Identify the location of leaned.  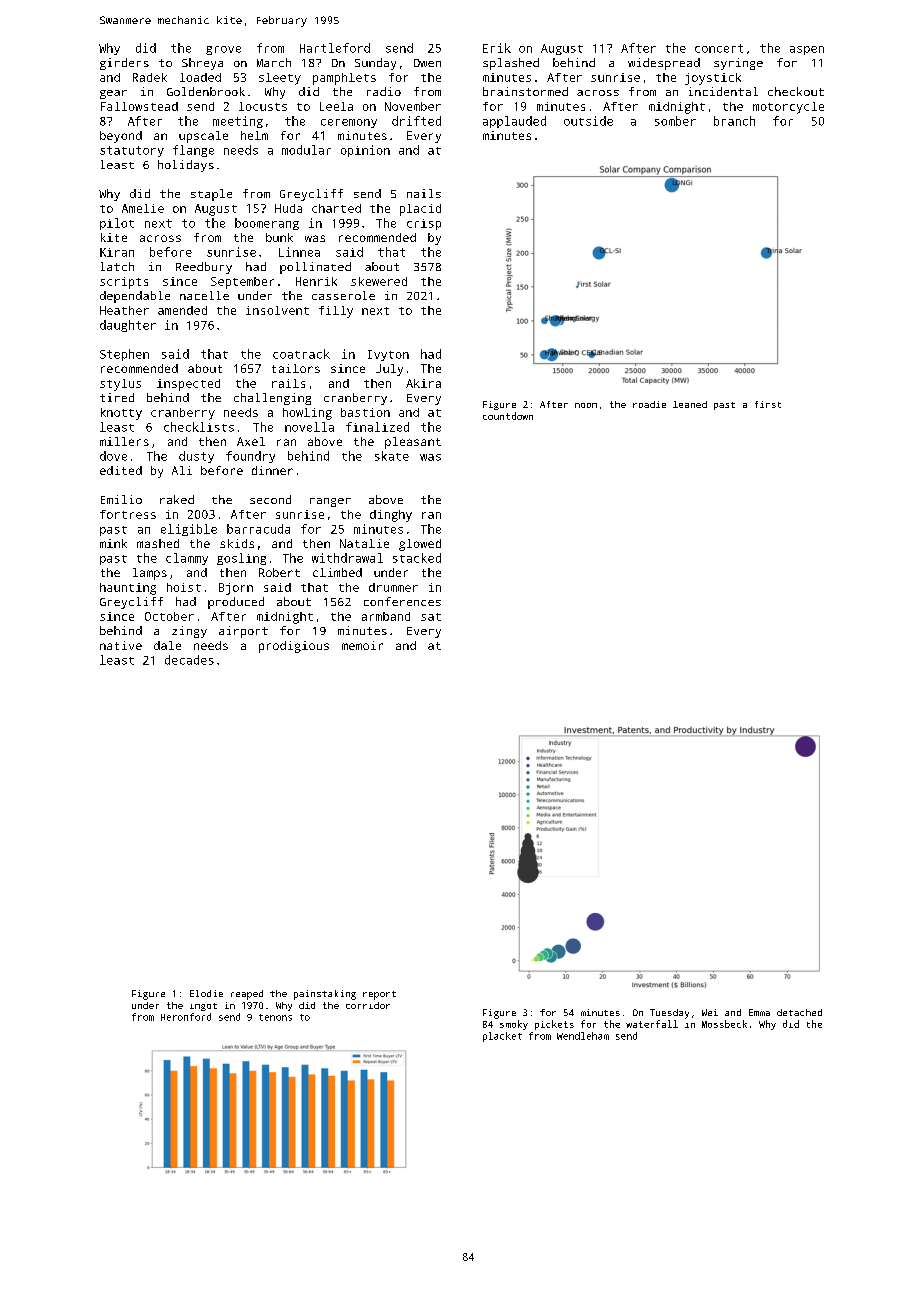
(690, 404).
